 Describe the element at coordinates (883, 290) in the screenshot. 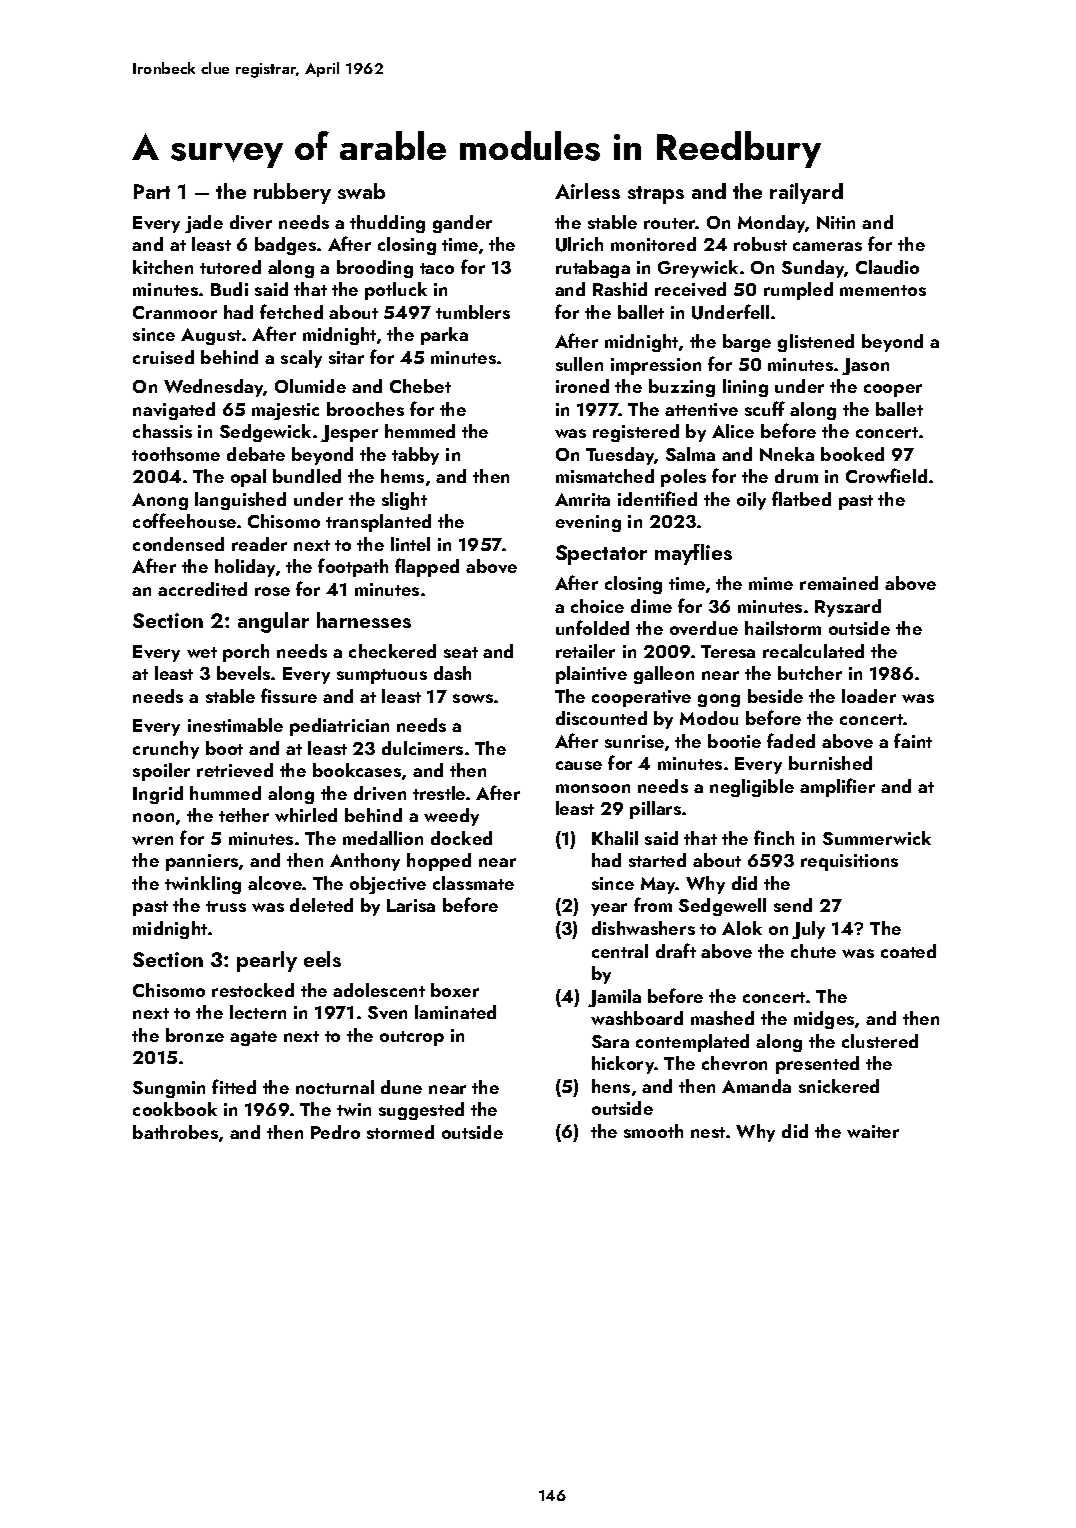

I see `mementos` at that location.
